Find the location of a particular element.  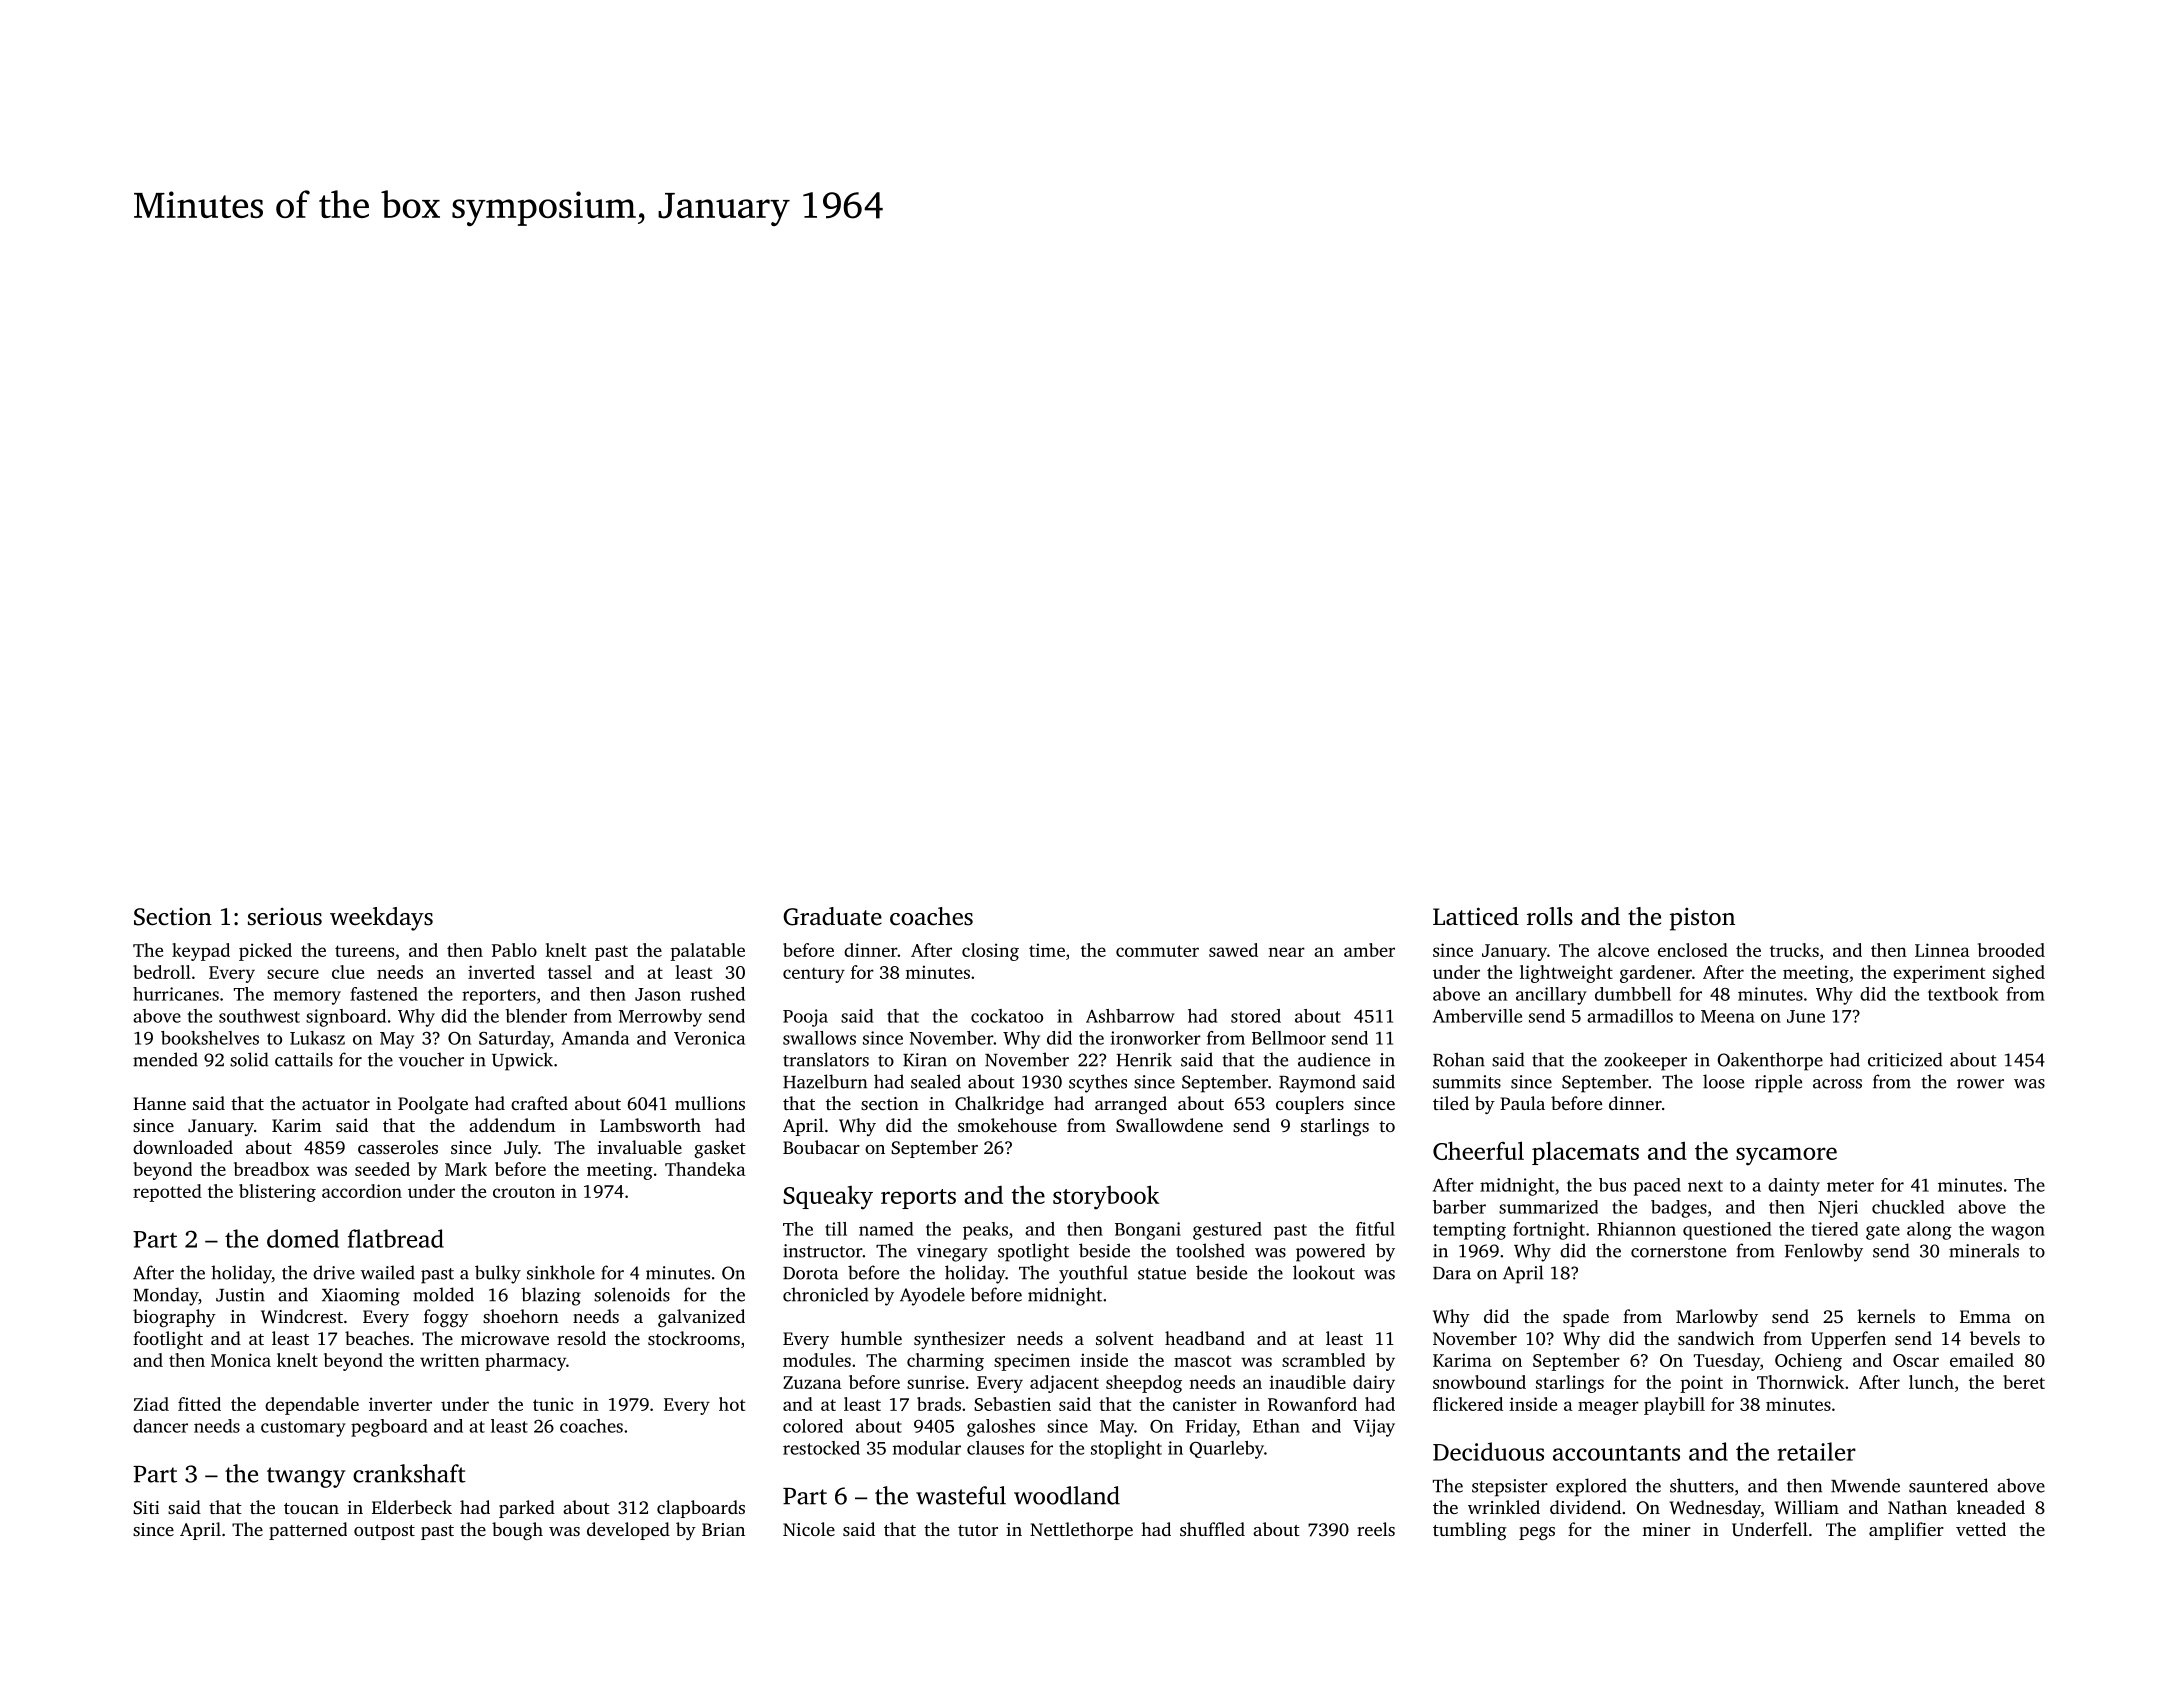

amplifier is located at coordinates (1906, 1531).
